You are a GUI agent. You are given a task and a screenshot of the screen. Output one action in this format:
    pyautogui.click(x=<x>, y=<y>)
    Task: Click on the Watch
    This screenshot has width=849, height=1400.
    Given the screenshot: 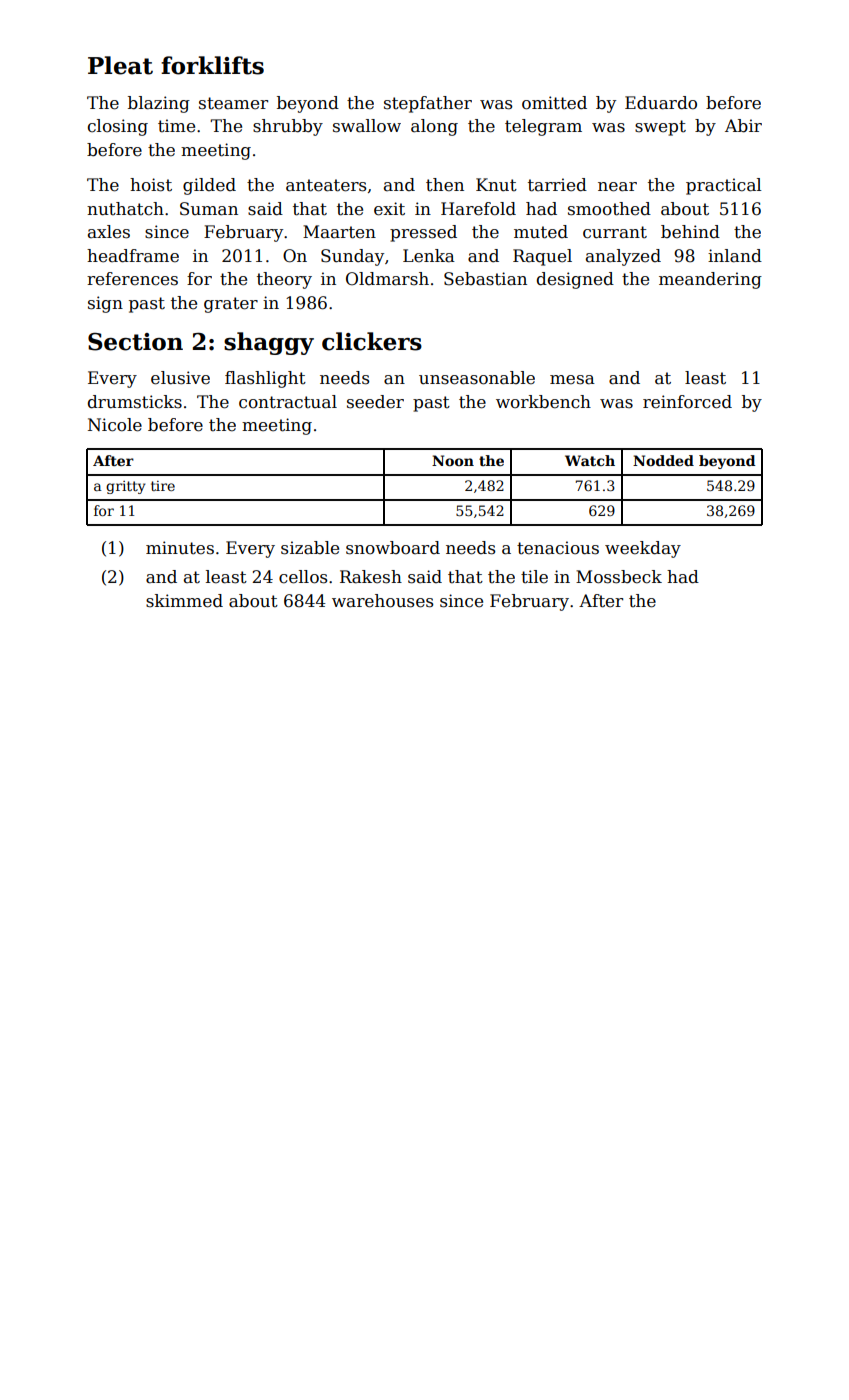 What is the action you would take?
    pyautogui.click(x=590, y=460)
